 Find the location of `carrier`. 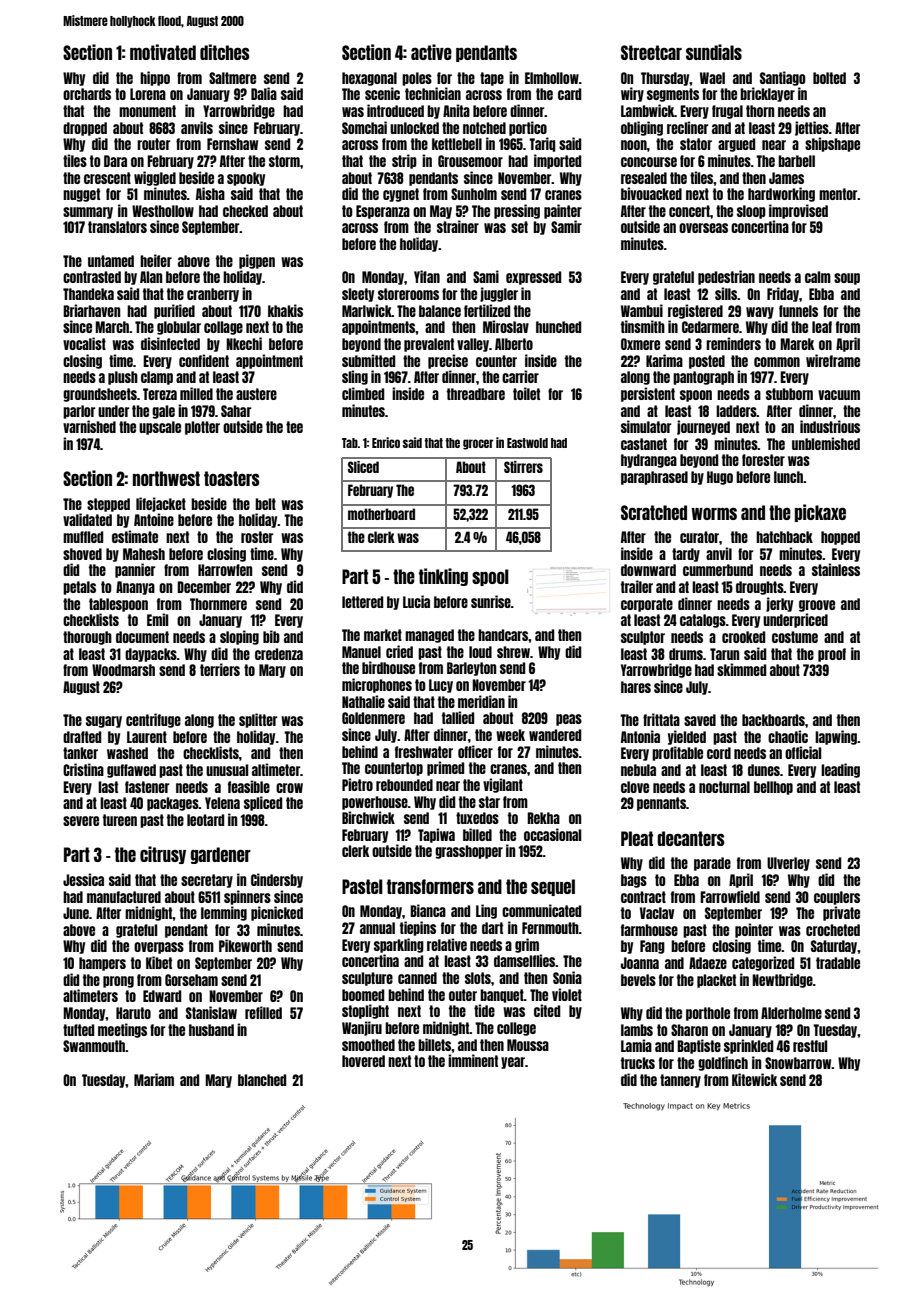

carrier is located at coordinates (520, 376).
